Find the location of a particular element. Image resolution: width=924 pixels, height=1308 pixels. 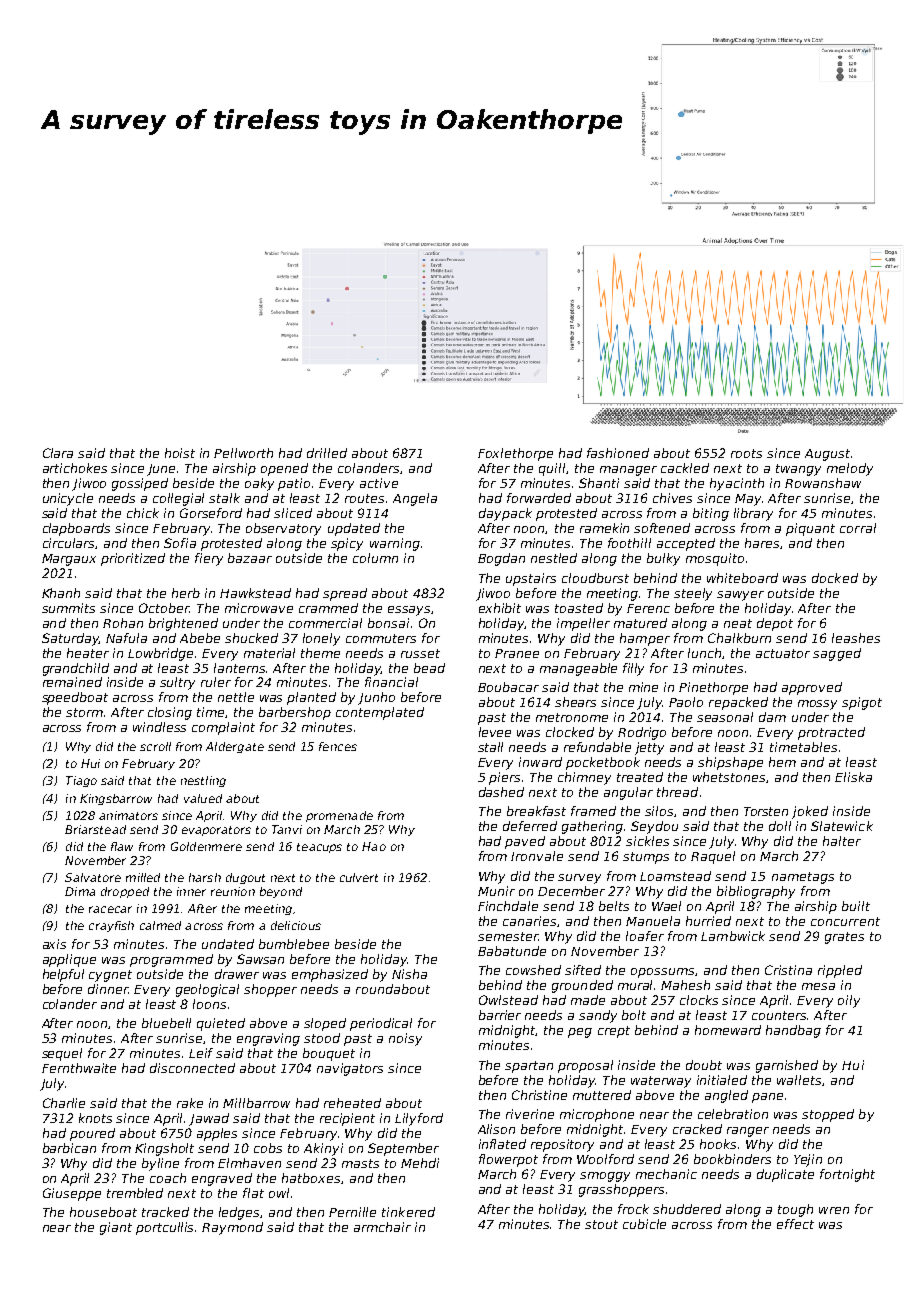

dugout is located at coordinates (245, 878).
